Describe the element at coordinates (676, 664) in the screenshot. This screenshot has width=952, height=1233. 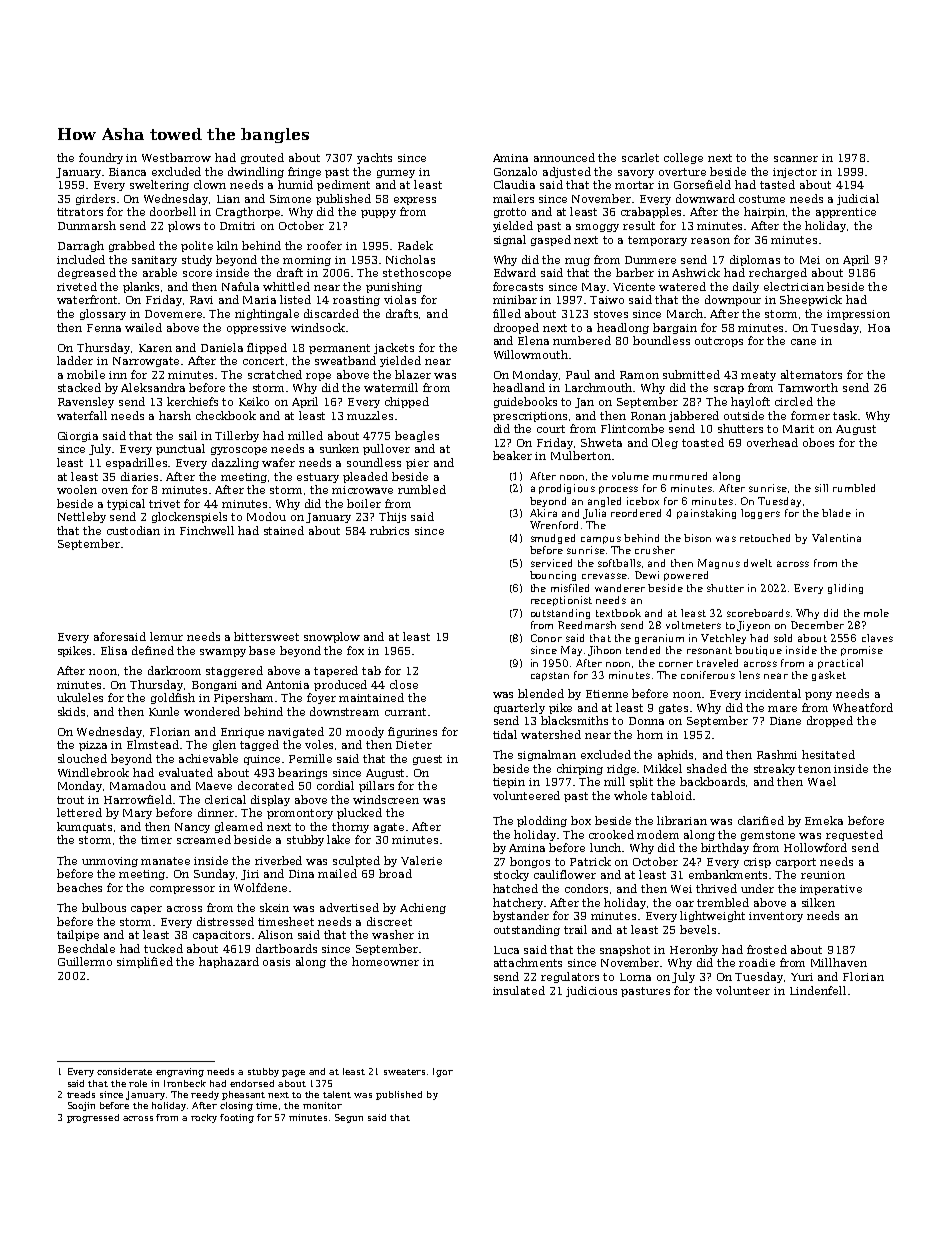
I see `corner` at that location.
